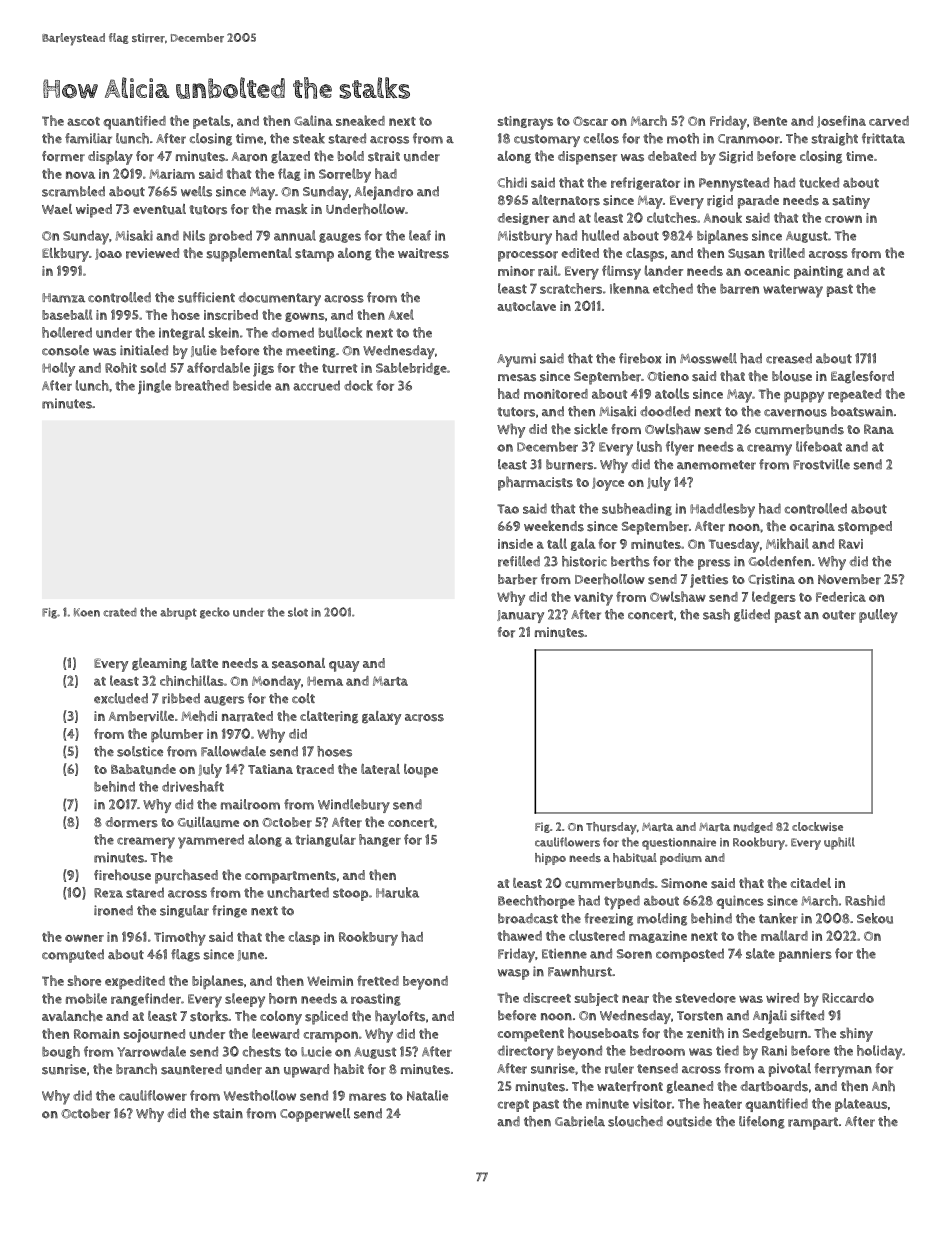 The image size is (952, 1233). I want to click on Bente, so click(770, 121).
